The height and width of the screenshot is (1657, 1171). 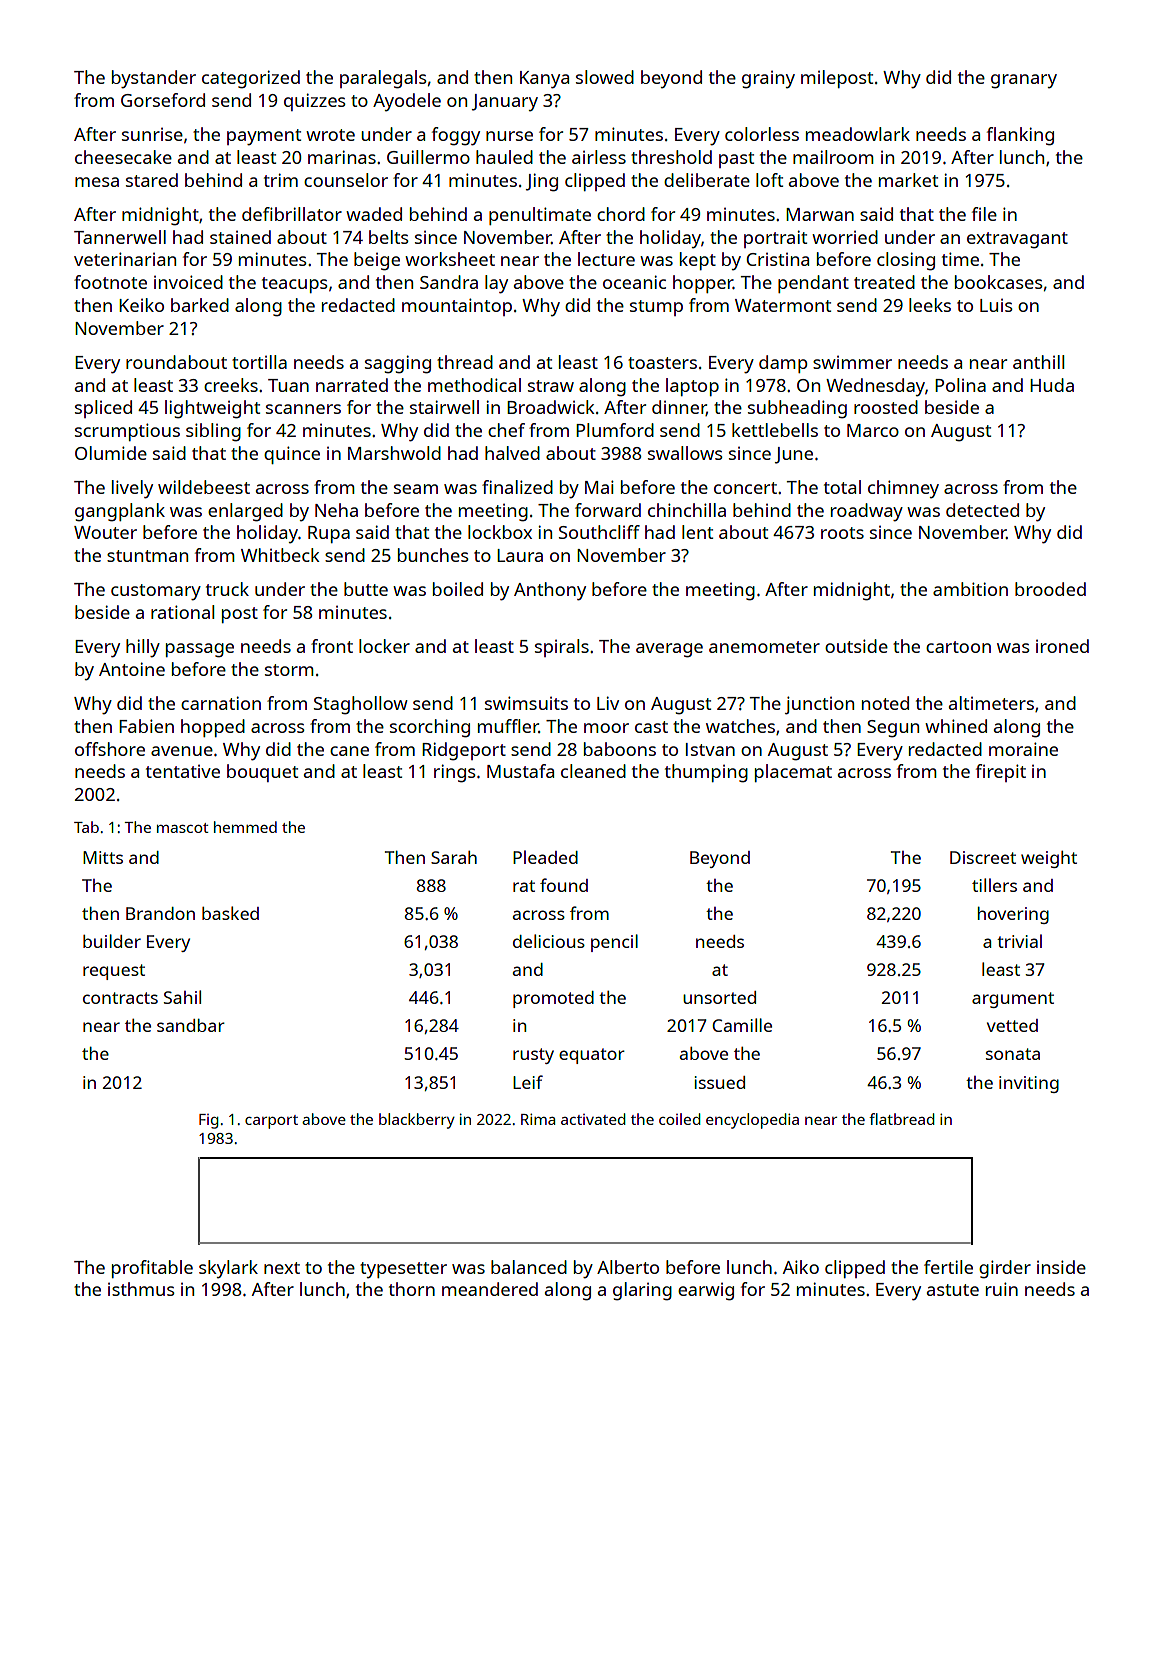 What do you see at coordinates (496, 284) in the screenshot?
I see `lay` at bounding box center [496, 284].
